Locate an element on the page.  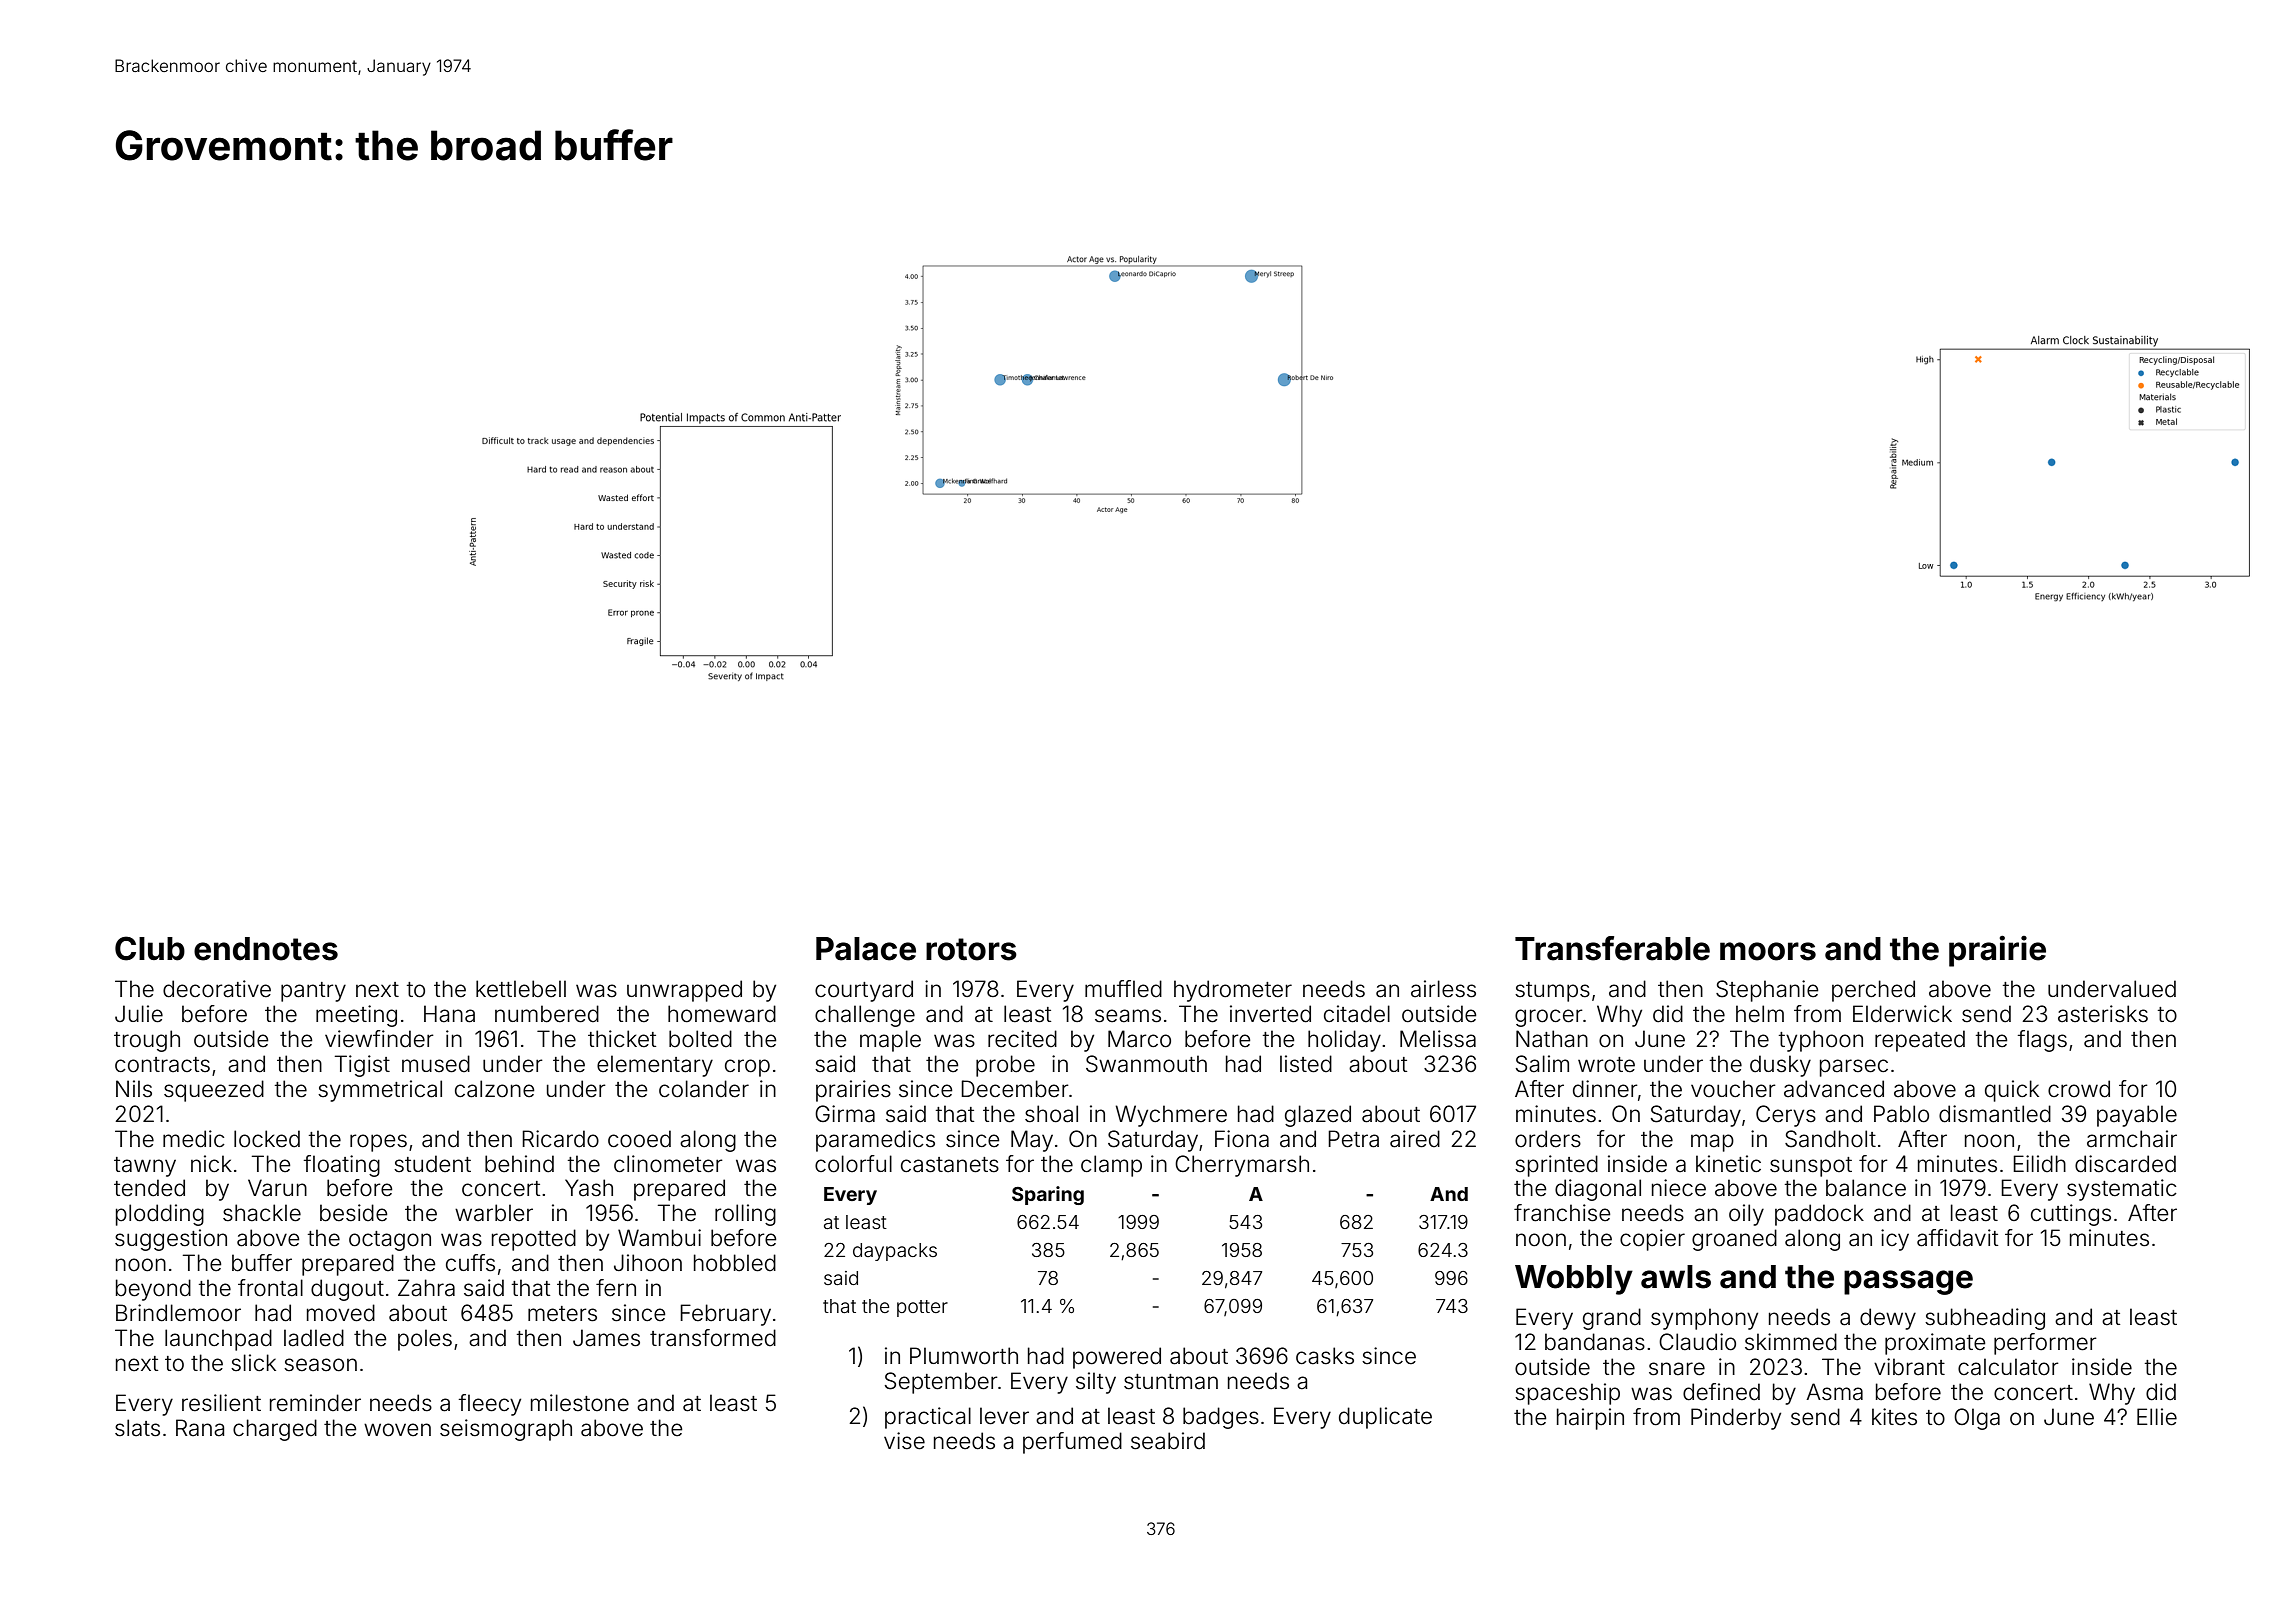
rotors is located at coordinates (971, 949).
